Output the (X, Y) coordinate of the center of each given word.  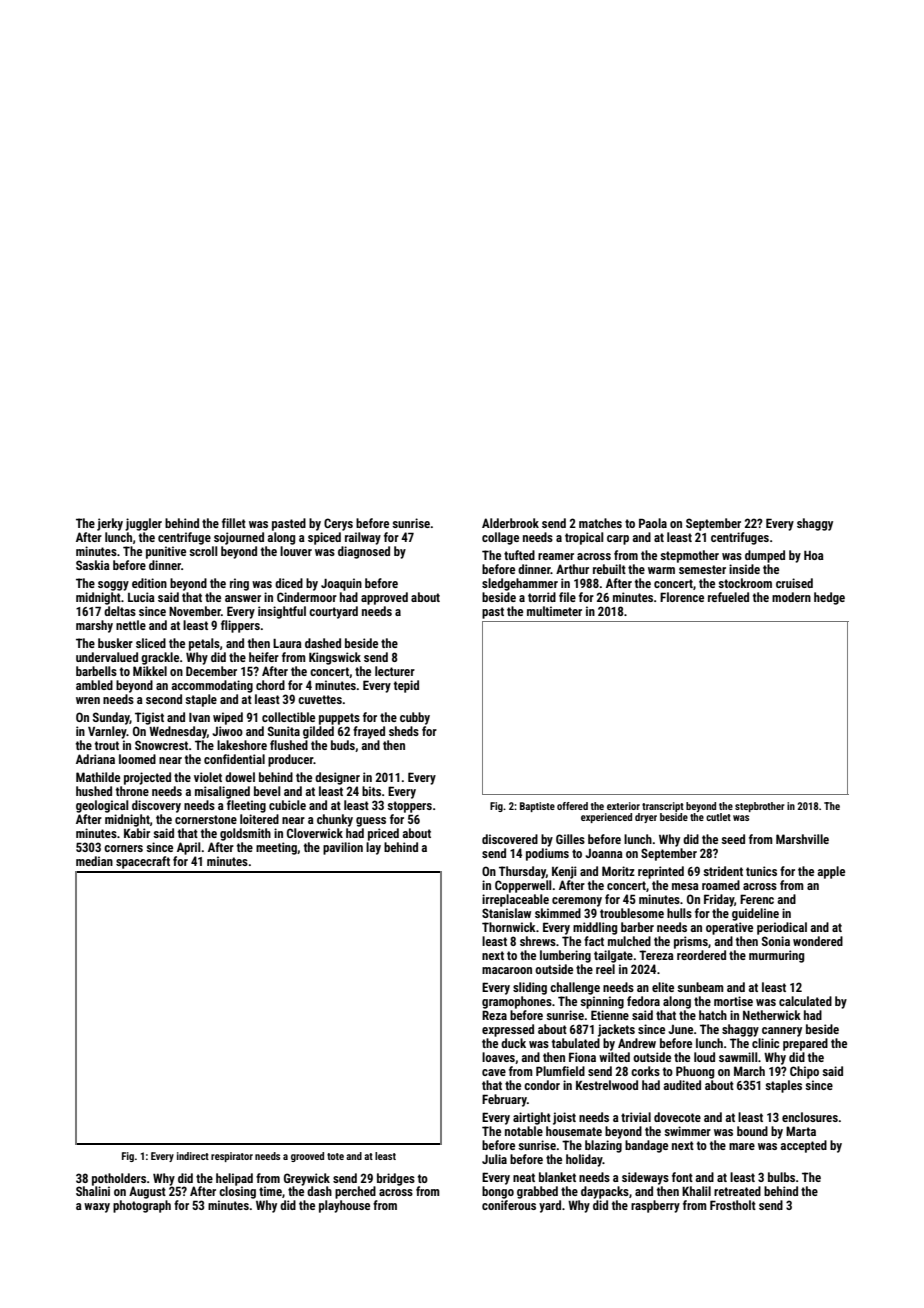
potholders (119, 1179)
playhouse (344, 1206)
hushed (94, 791)
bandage (646, 1146)
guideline (755, 914)
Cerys (338, 524)
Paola (653, 523)
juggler (143, 524)
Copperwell (523, 886)
